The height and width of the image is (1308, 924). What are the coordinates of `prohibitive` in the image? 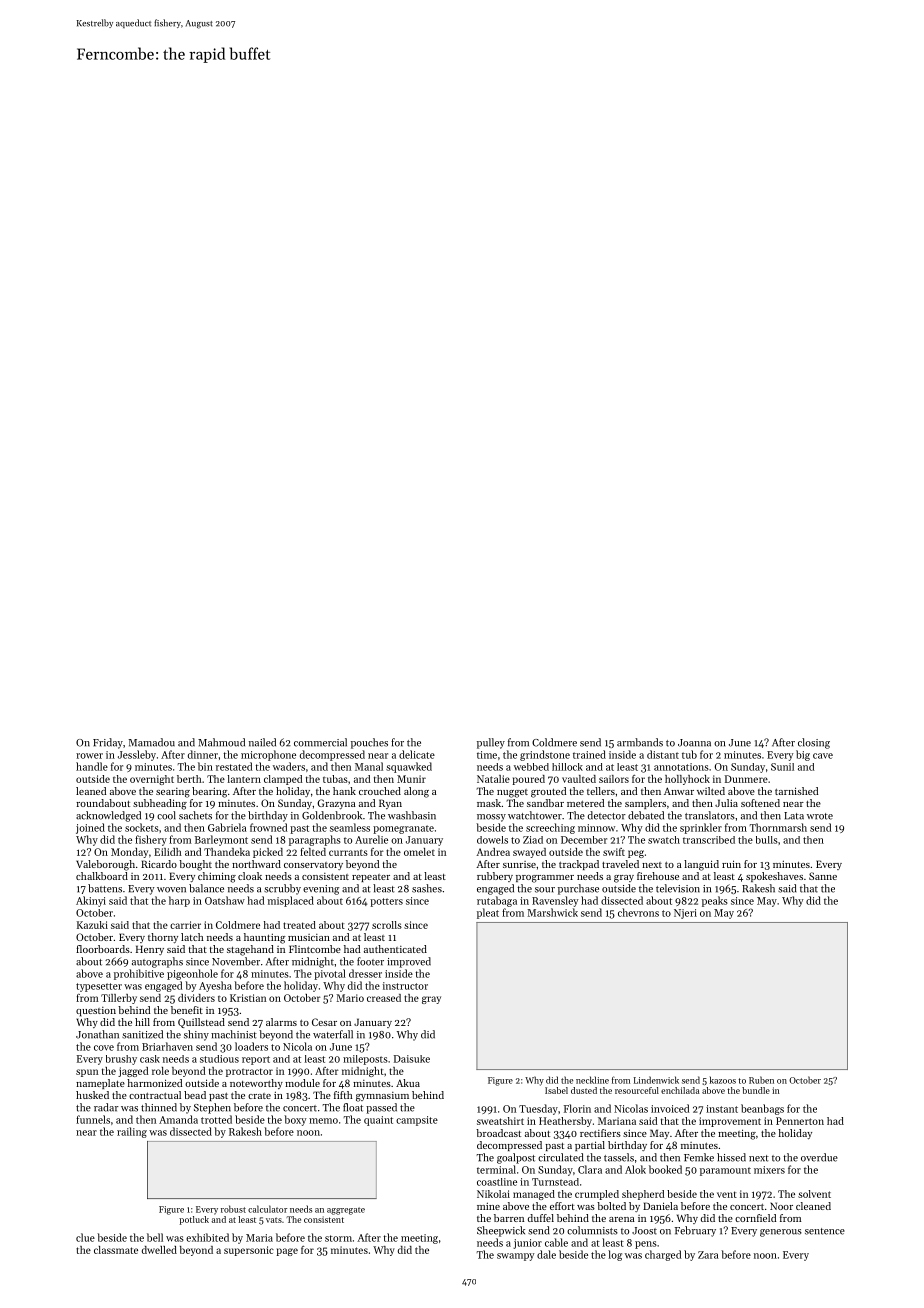 It's located at (139, 974).
